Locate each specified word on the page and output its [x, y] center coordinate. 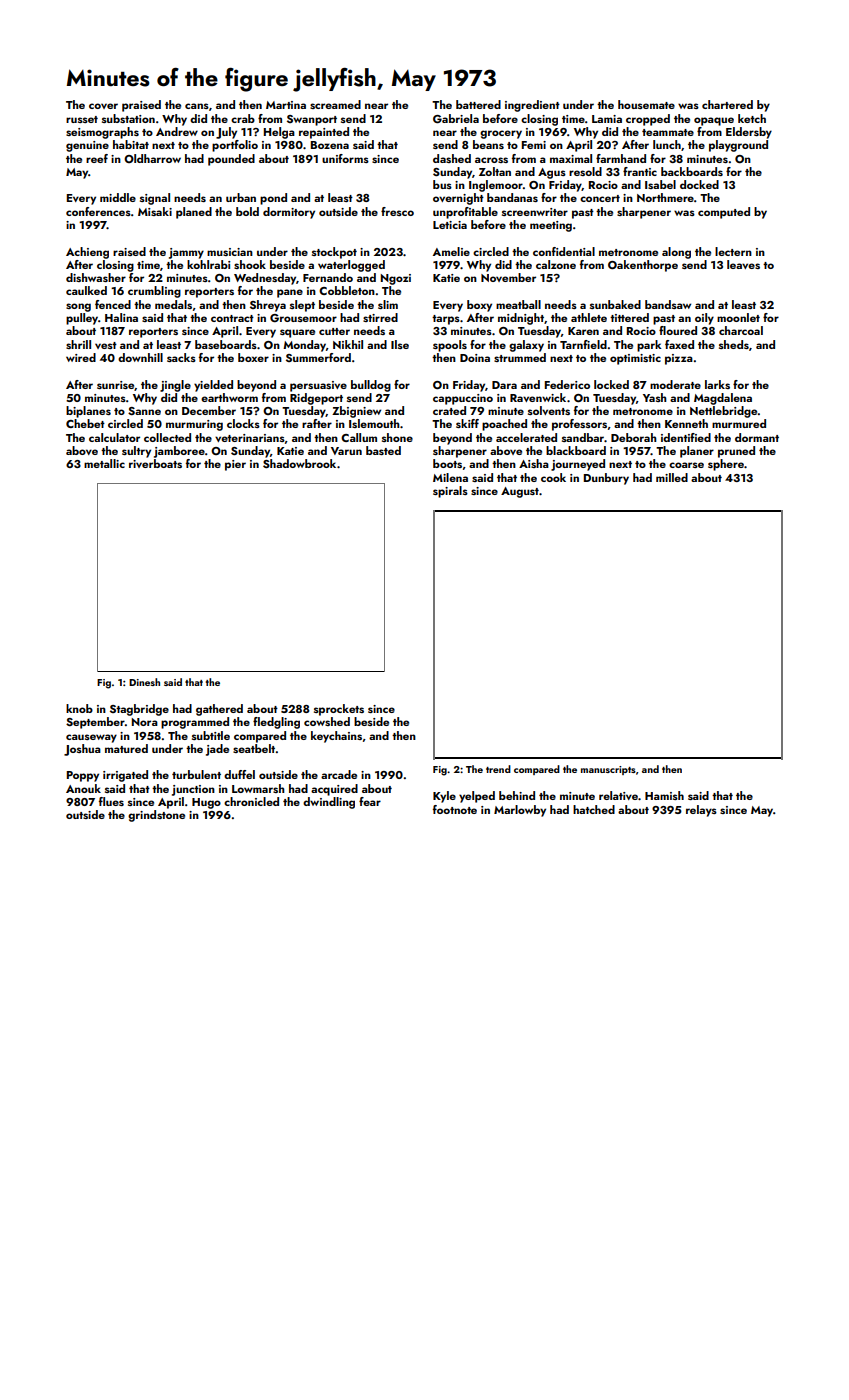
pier [235, 465]
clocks [243, 423]
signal [155, 199]
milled [672, 477]
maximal [571, 158]
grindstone [156, 816]
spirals [450, 492]
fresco [397, 211]
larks [717, 384]
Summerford [318, 357]
